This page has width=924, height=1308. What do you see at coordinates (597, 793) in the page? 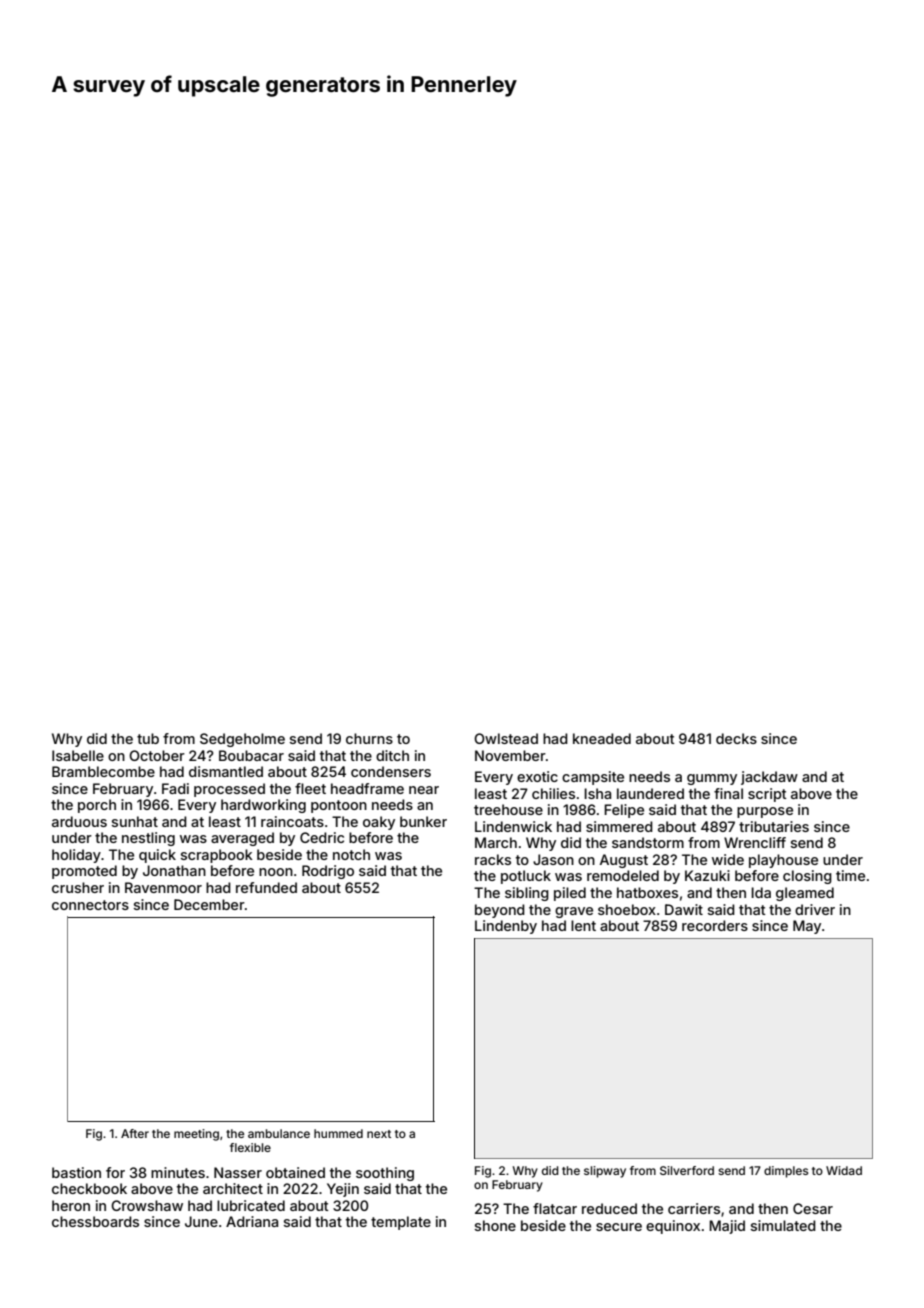
I see `Isha` at bounding box center [597, 793].
